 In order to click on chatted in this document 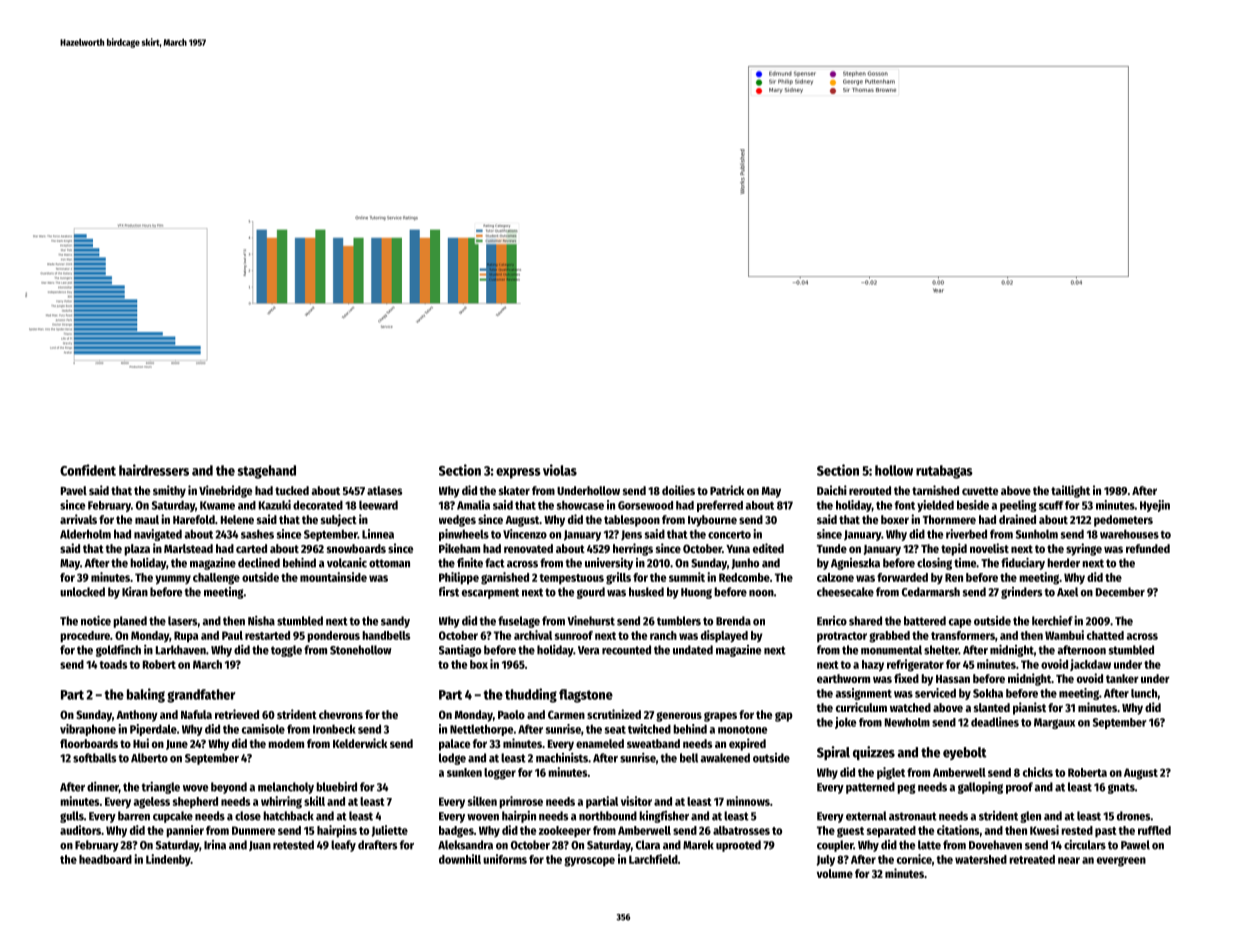, I will do `click(1105, 635)`.
